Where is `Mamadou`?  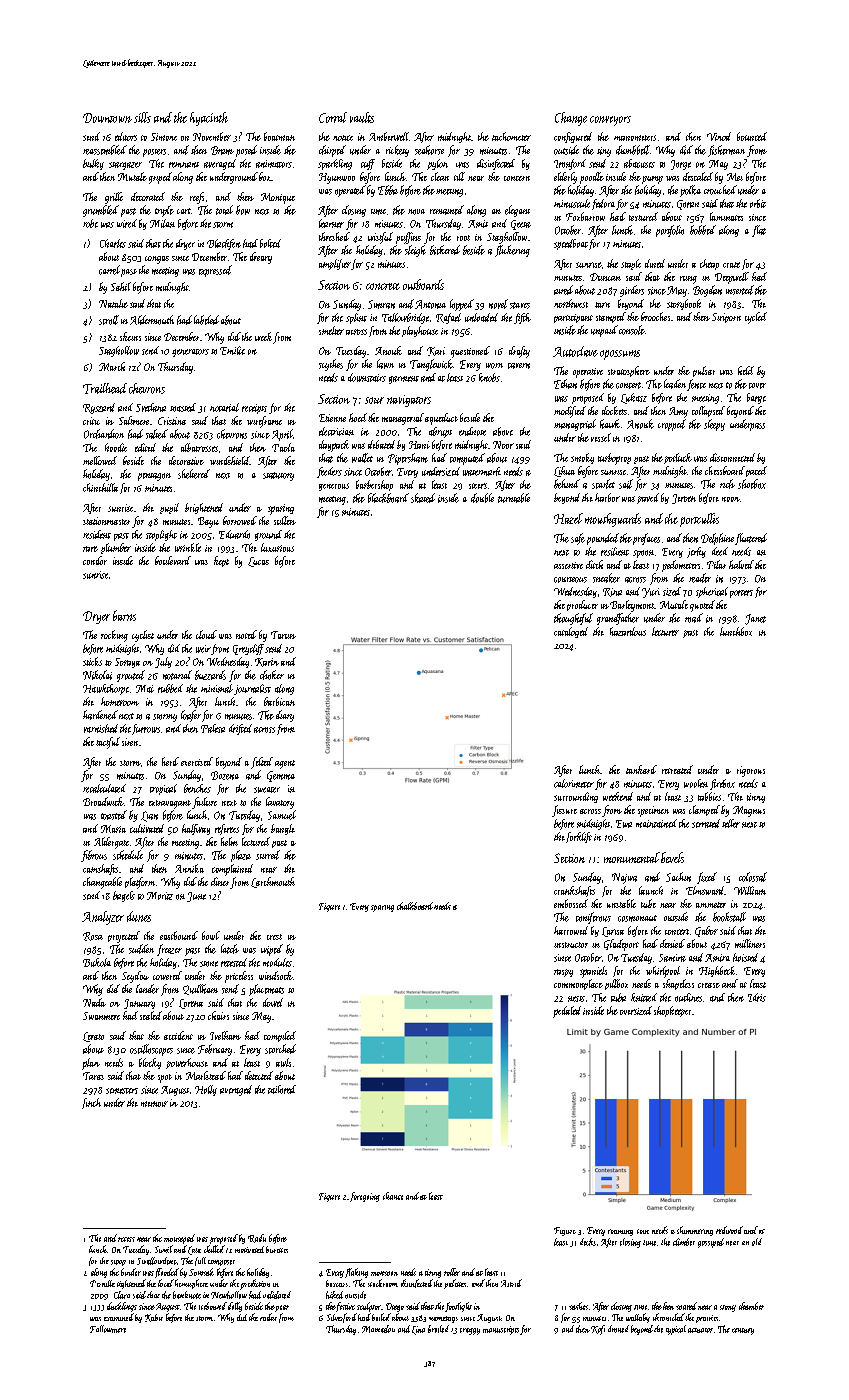
Mamadou is located at coordinates (378, 1329).
